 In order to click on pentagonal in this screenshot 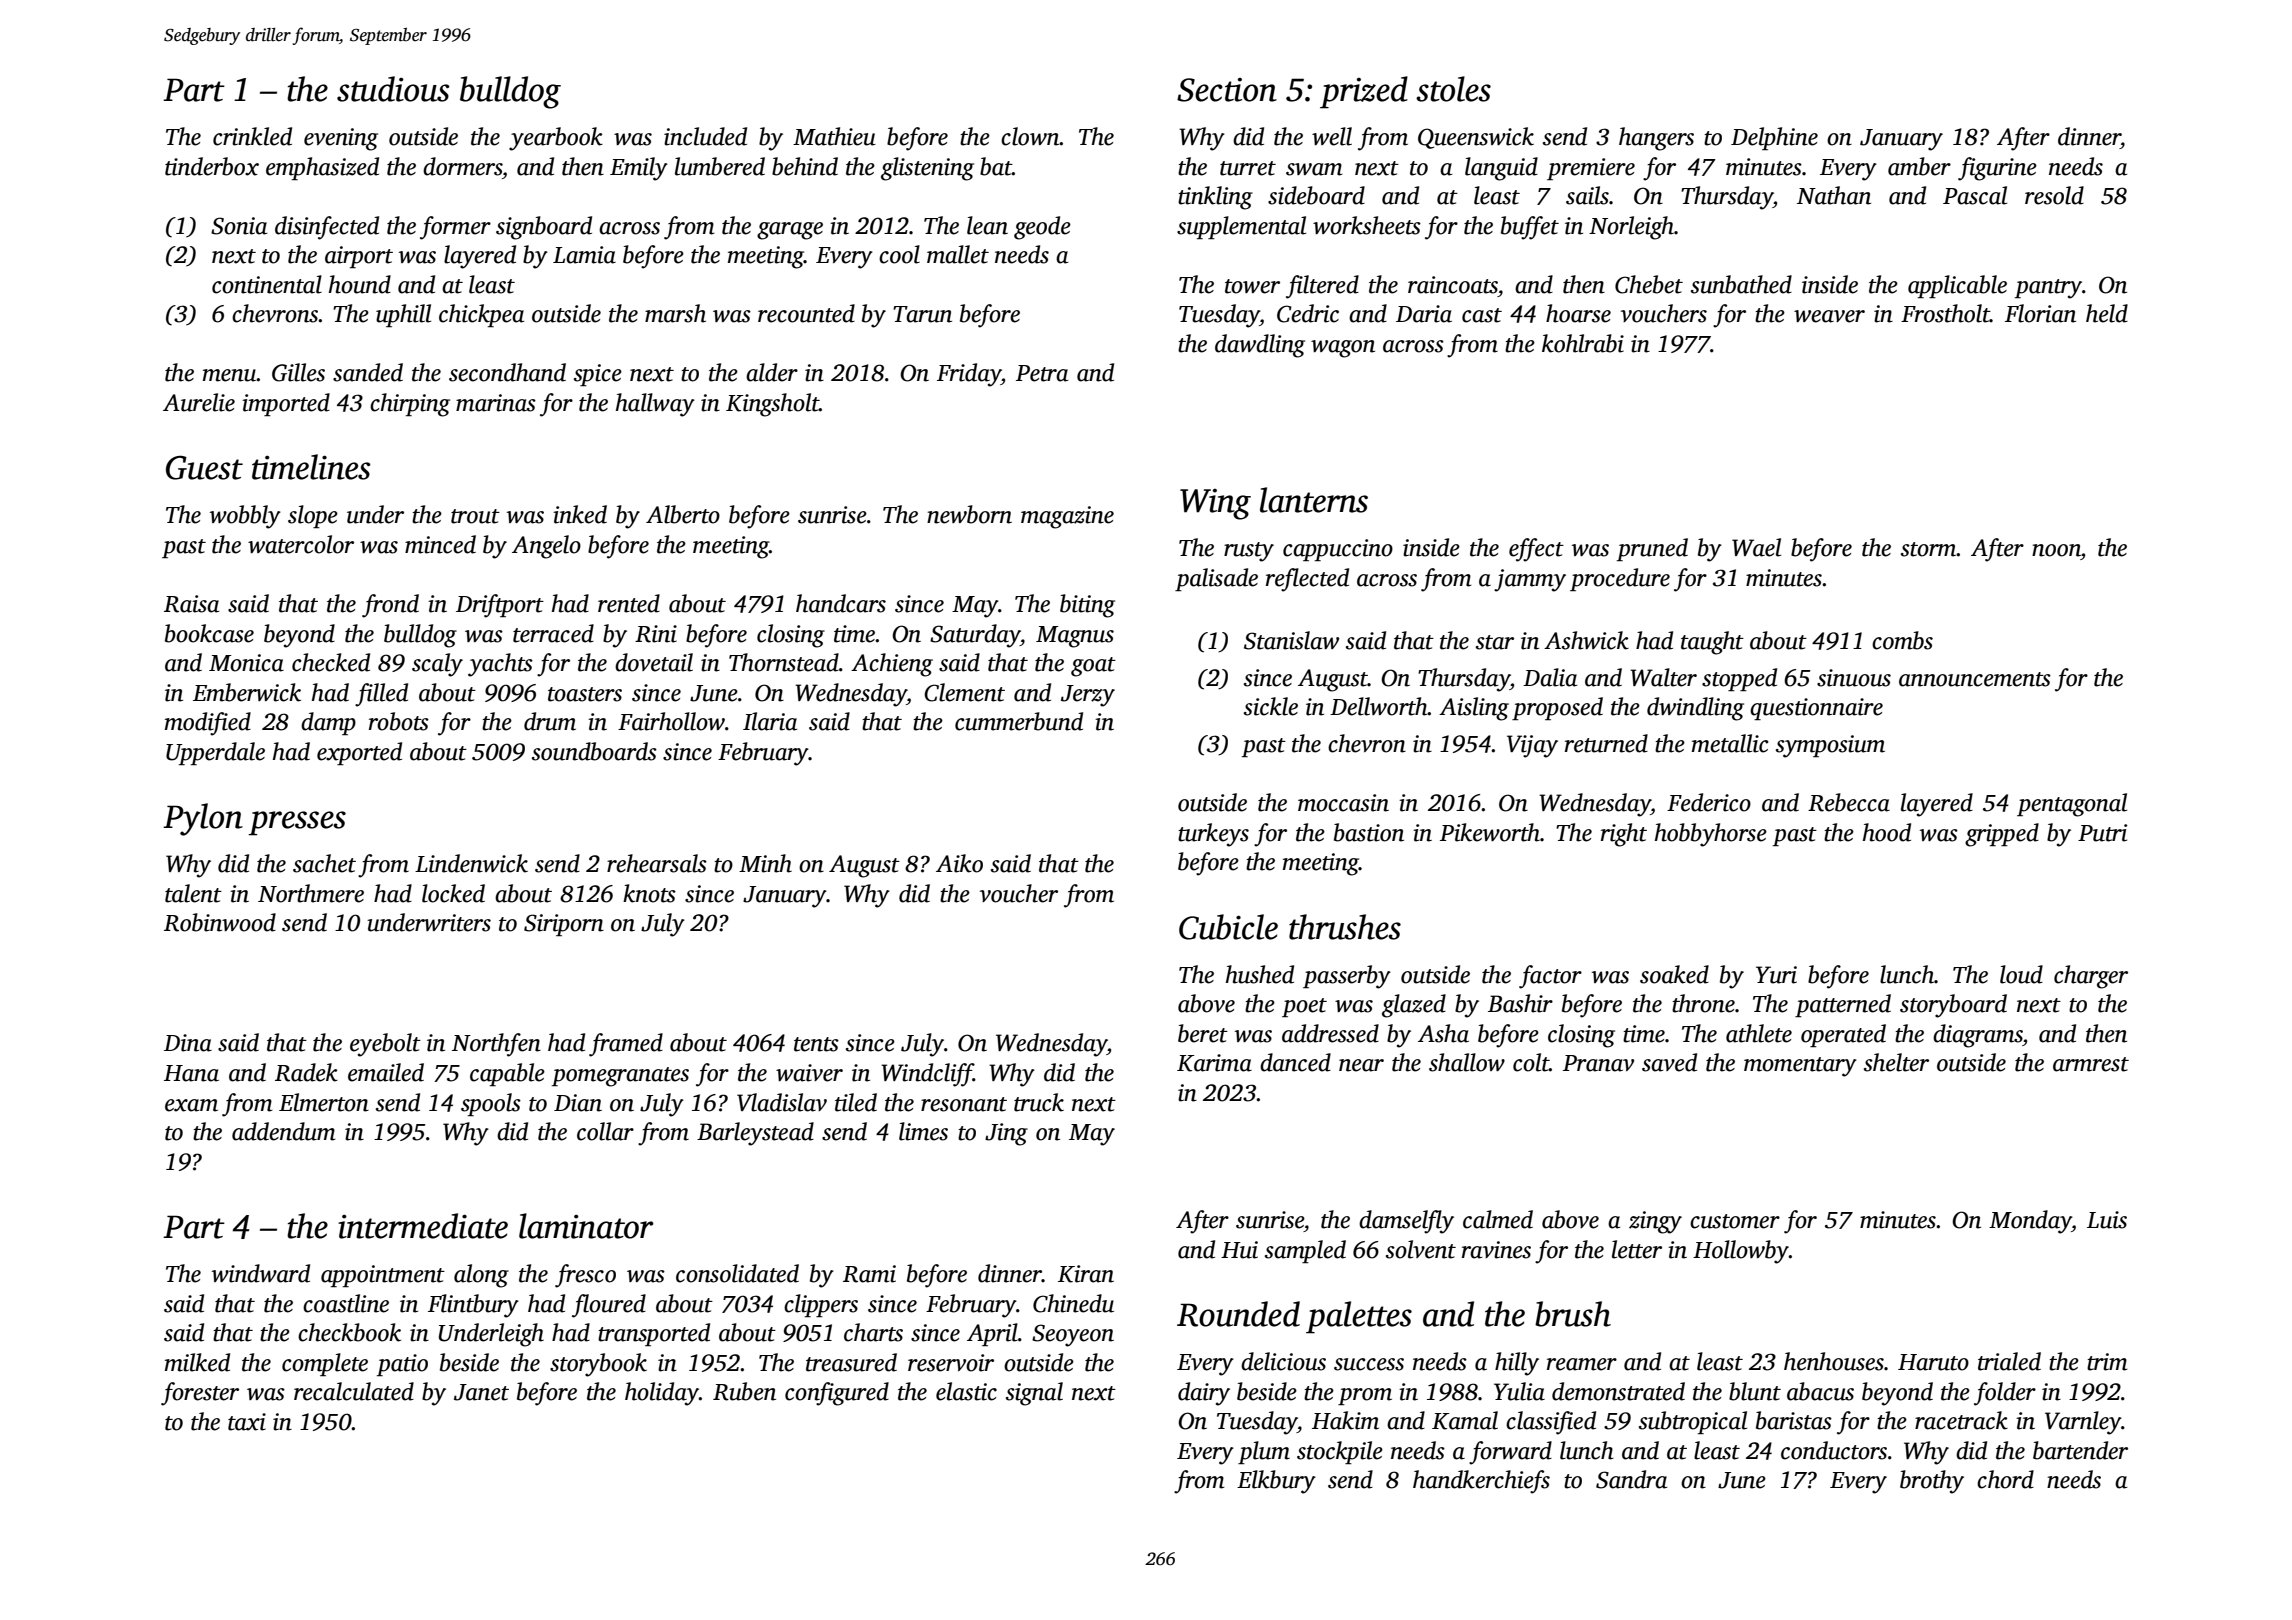, I will do `click(2072, 805)`.
